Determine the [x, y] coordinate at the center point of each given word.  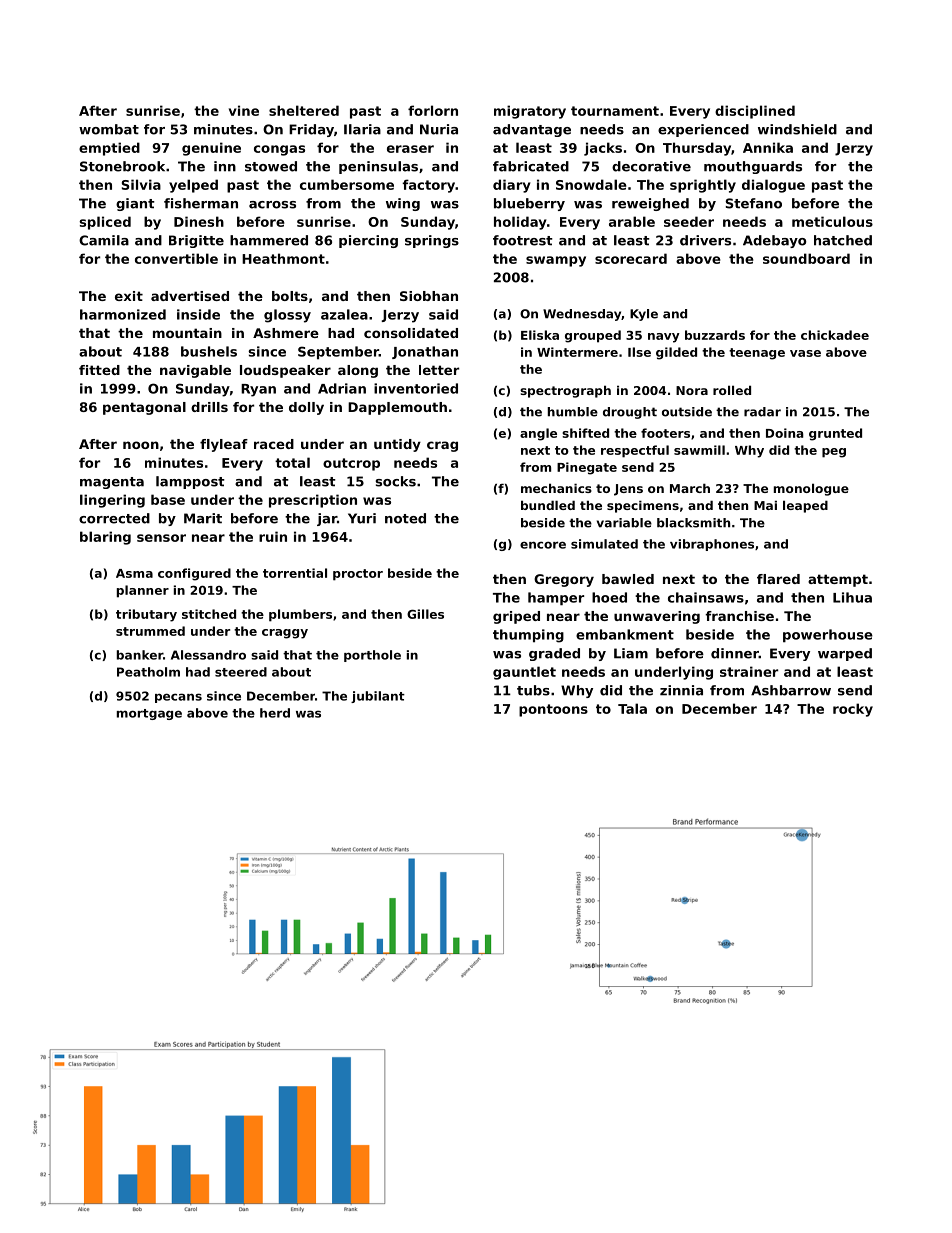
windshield [797, 129]
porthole [372, 656]
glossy [287, 316]
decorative [651, 166]
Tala [632, 708]
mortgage [149, 714]
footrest [523, 240]
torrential [295, 573]
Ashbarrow [791, 690]
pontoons [553, 710]
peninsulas [378, 167]
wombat [109, 129]
